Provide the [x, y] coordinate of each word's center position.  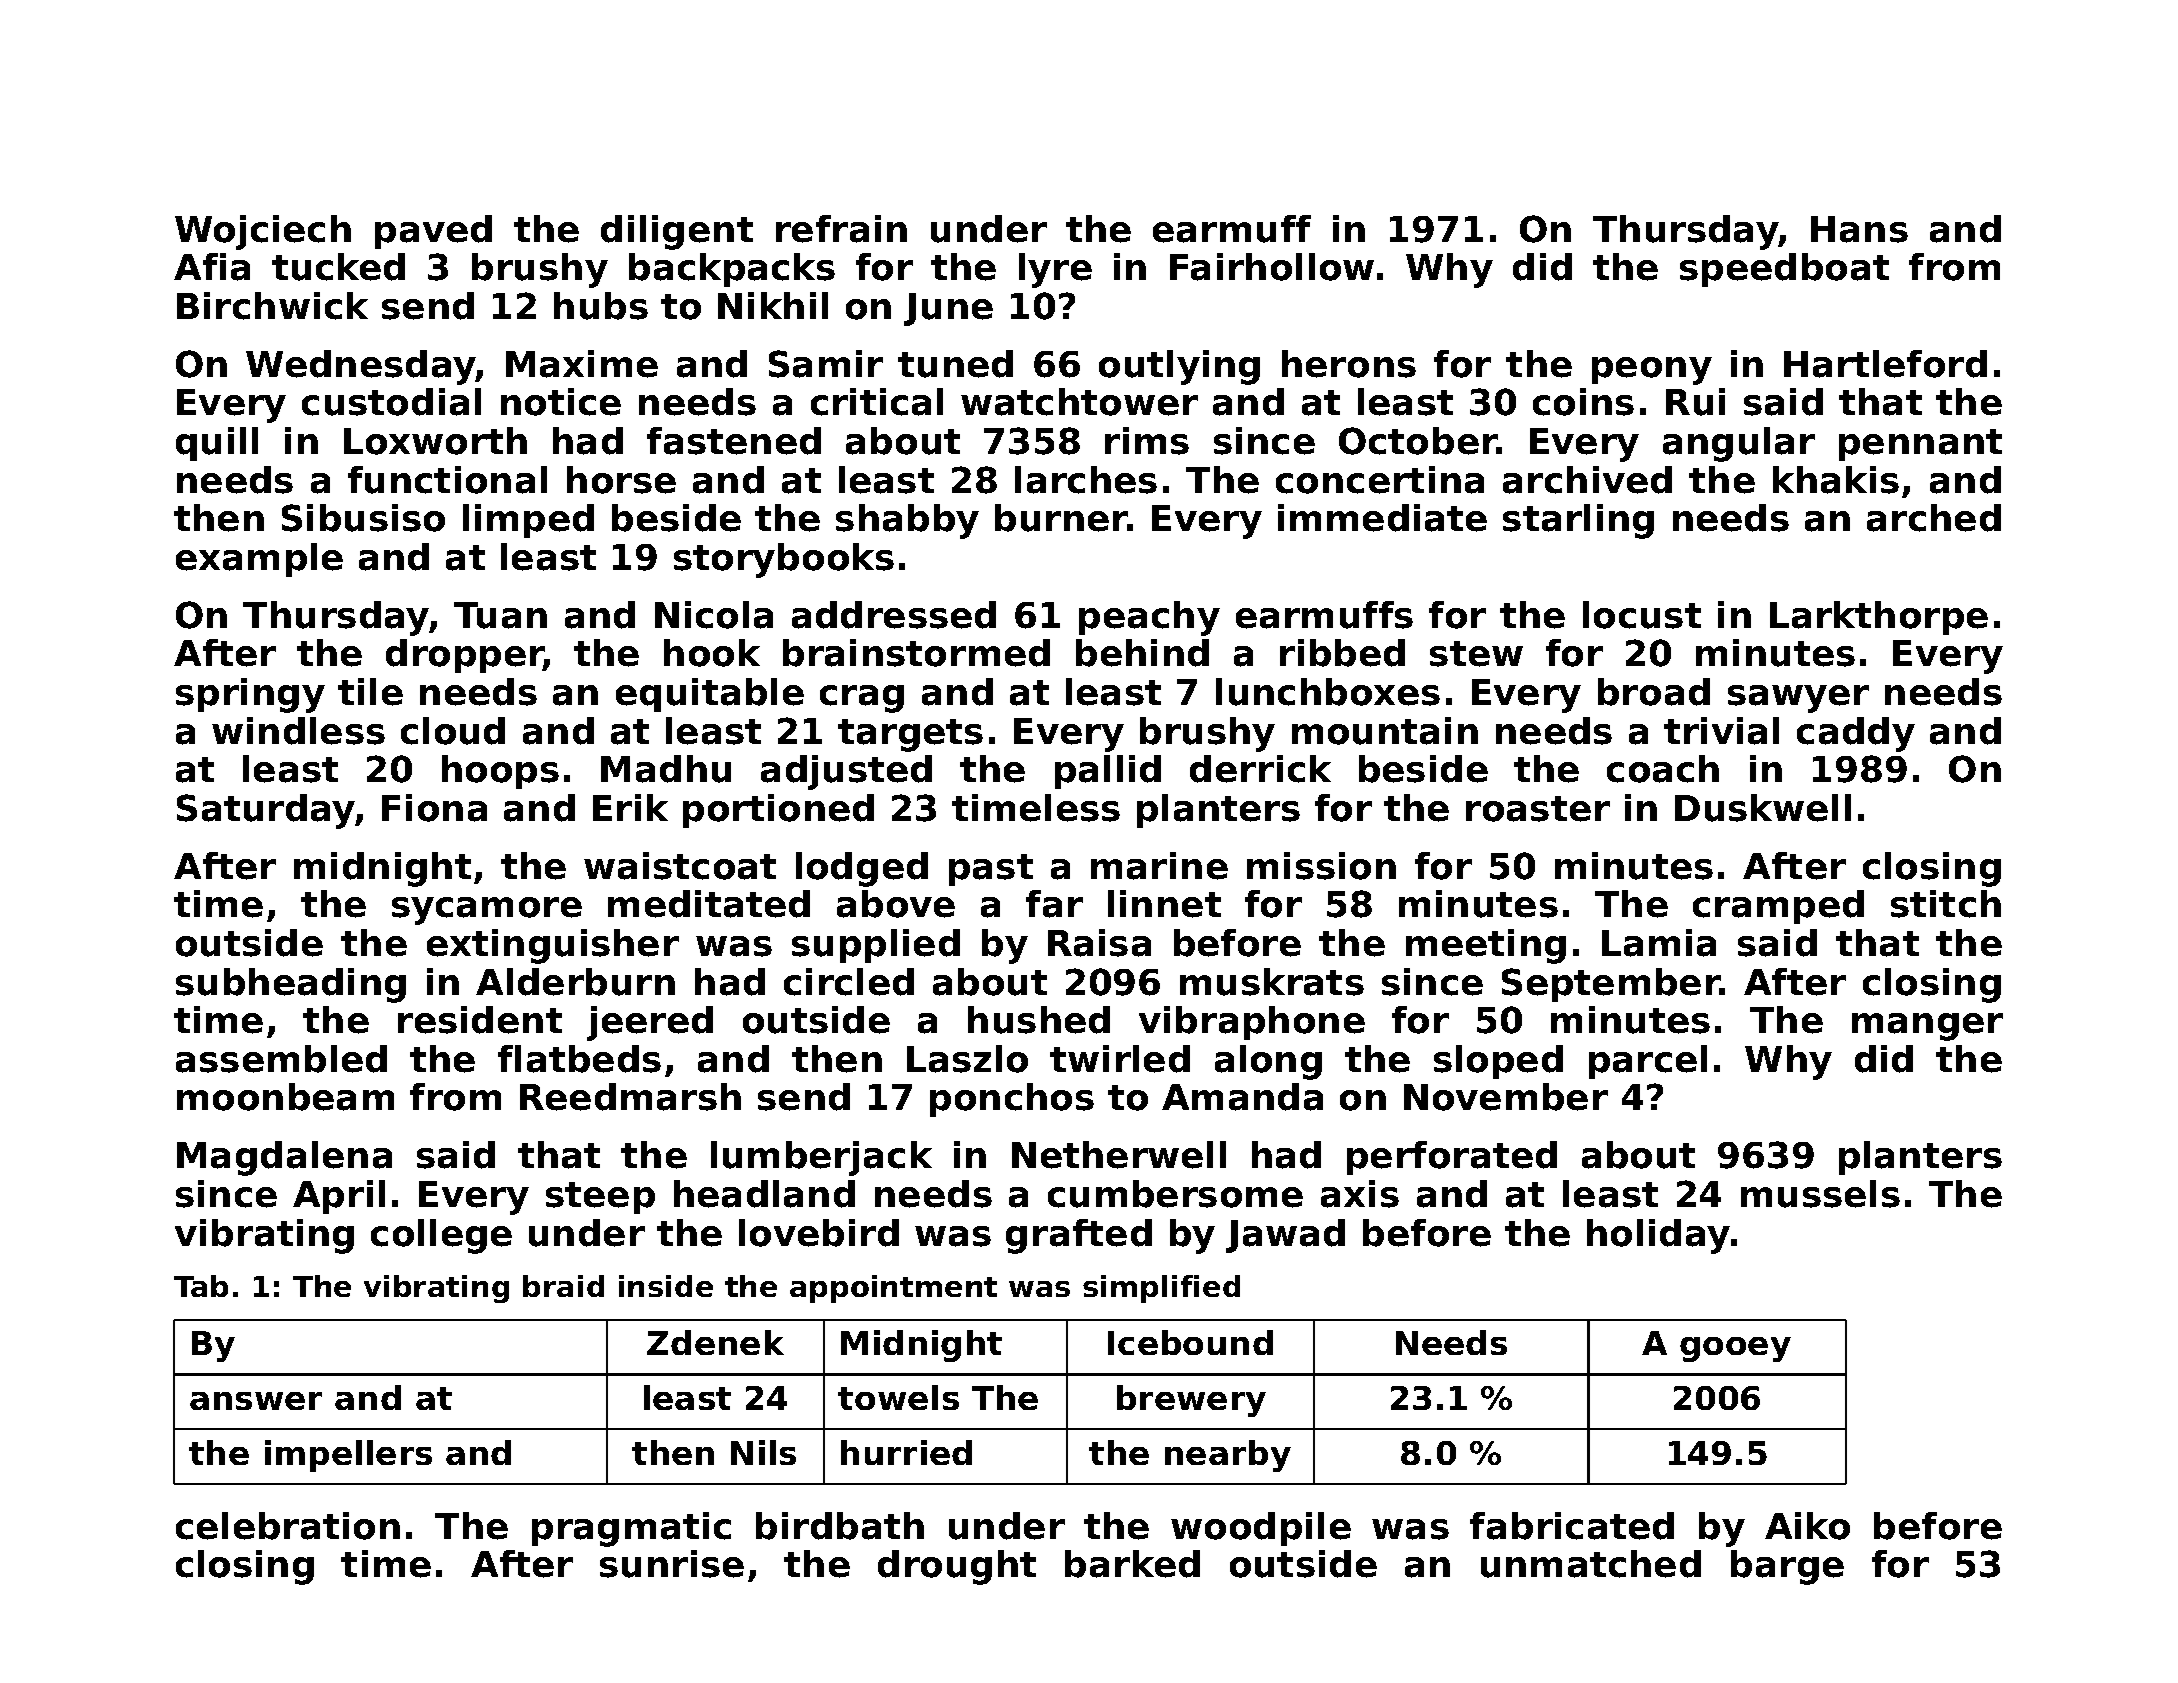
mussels [1820, 1194]
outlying [1179, 367]
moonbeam [285, 1097]
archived [1587, 480]
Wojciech [263, 232]
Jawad [1285, 1236]
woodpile [1261, 1529]
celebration [288, 1526]
